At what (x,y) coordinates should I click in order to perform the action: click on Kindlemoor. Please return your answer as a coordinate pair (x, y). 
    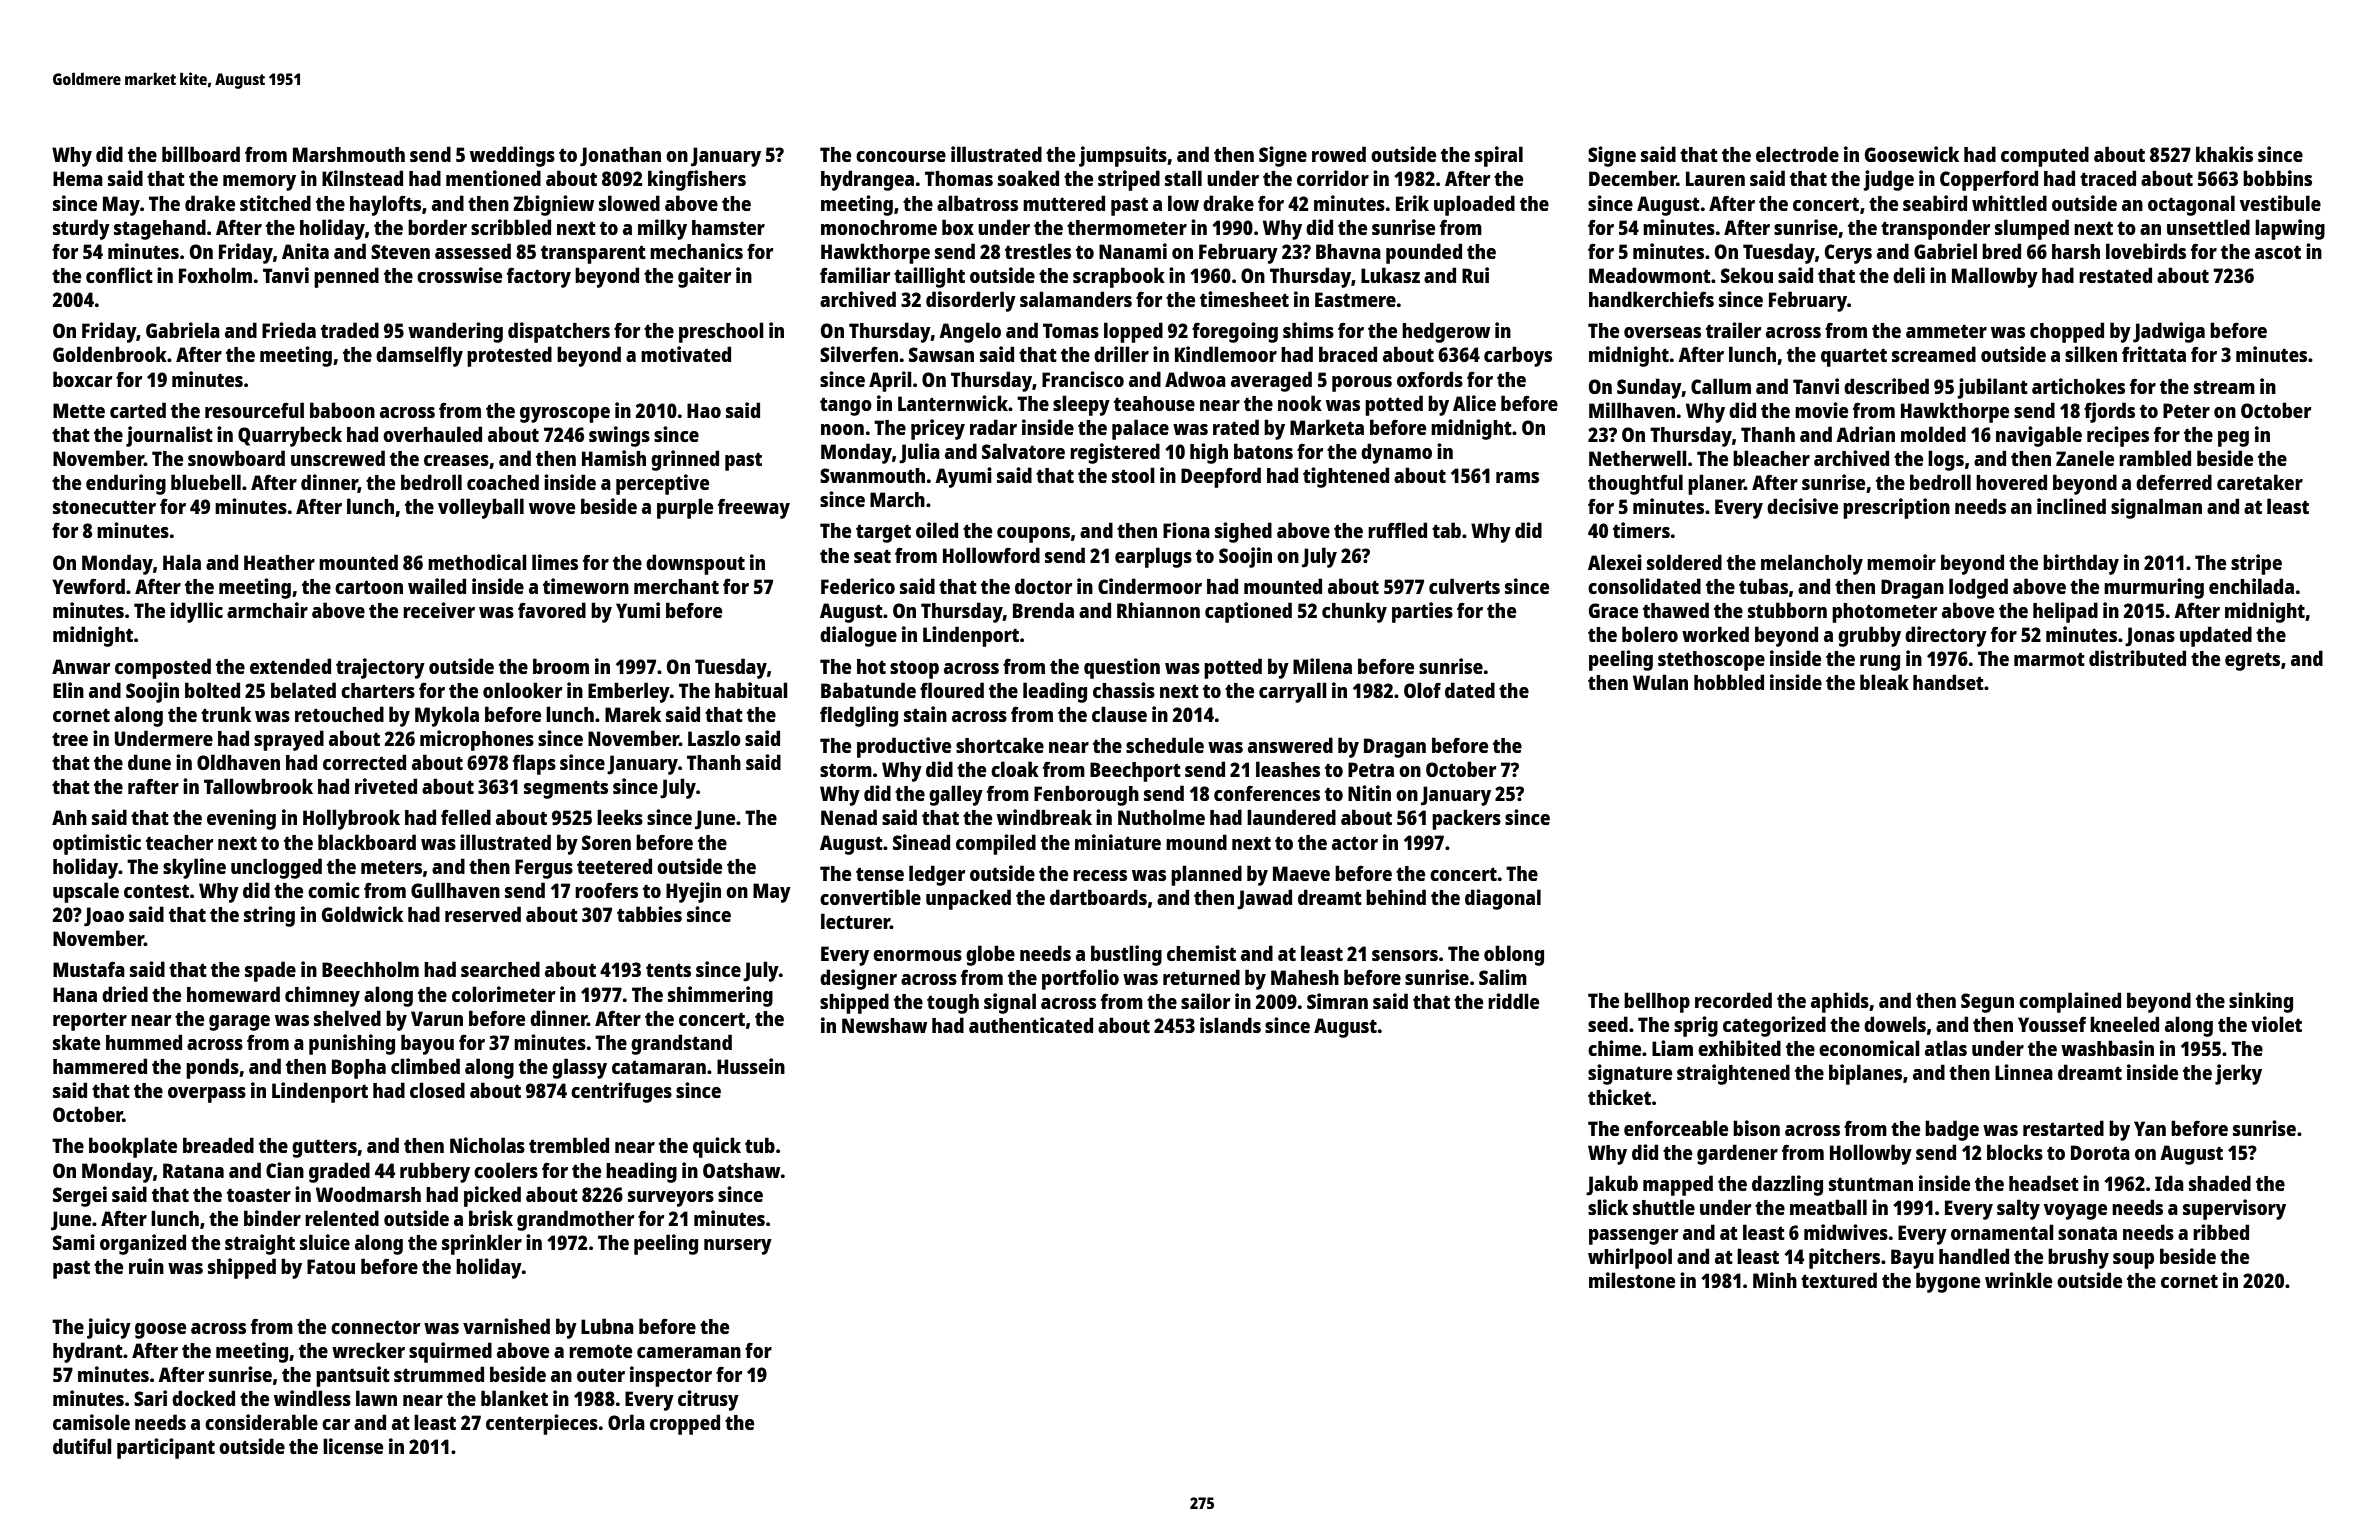
    Looking at the image, I should click on (1226, 354).
